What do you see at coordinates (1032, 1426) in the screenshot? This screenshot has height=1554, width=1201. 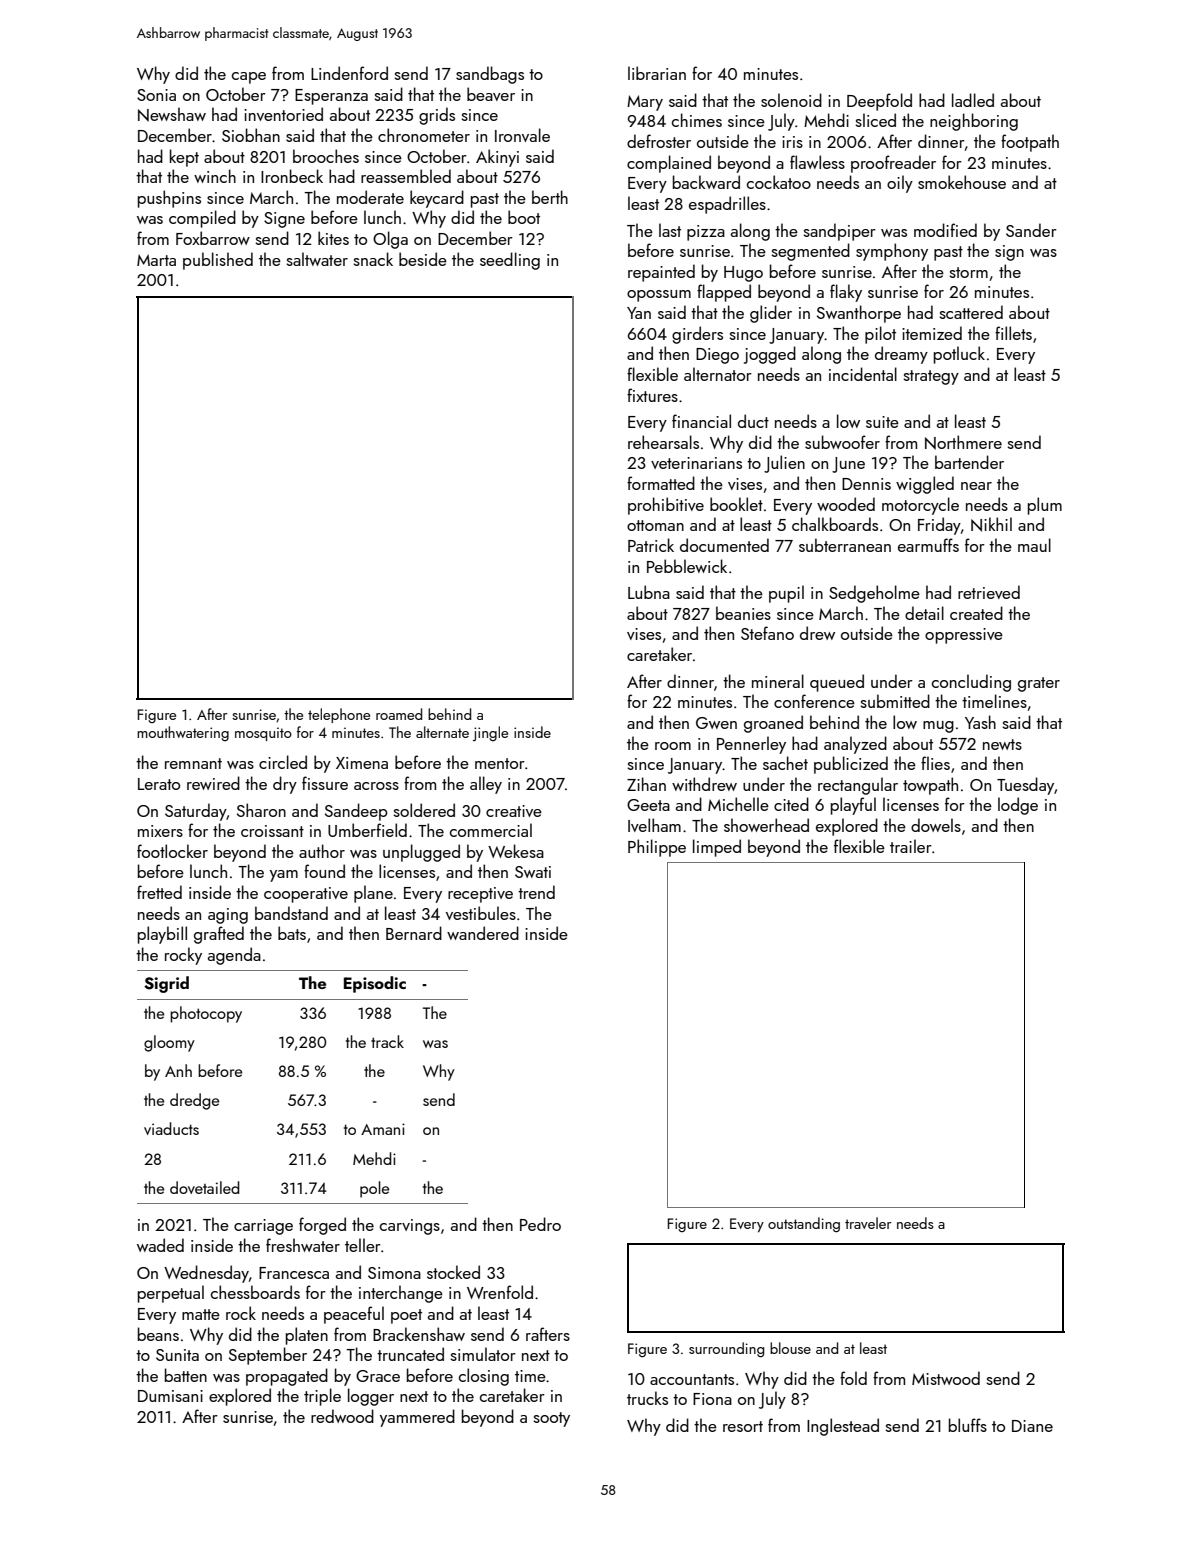 I see `Diane` at bounding box center [1032, 1426].
